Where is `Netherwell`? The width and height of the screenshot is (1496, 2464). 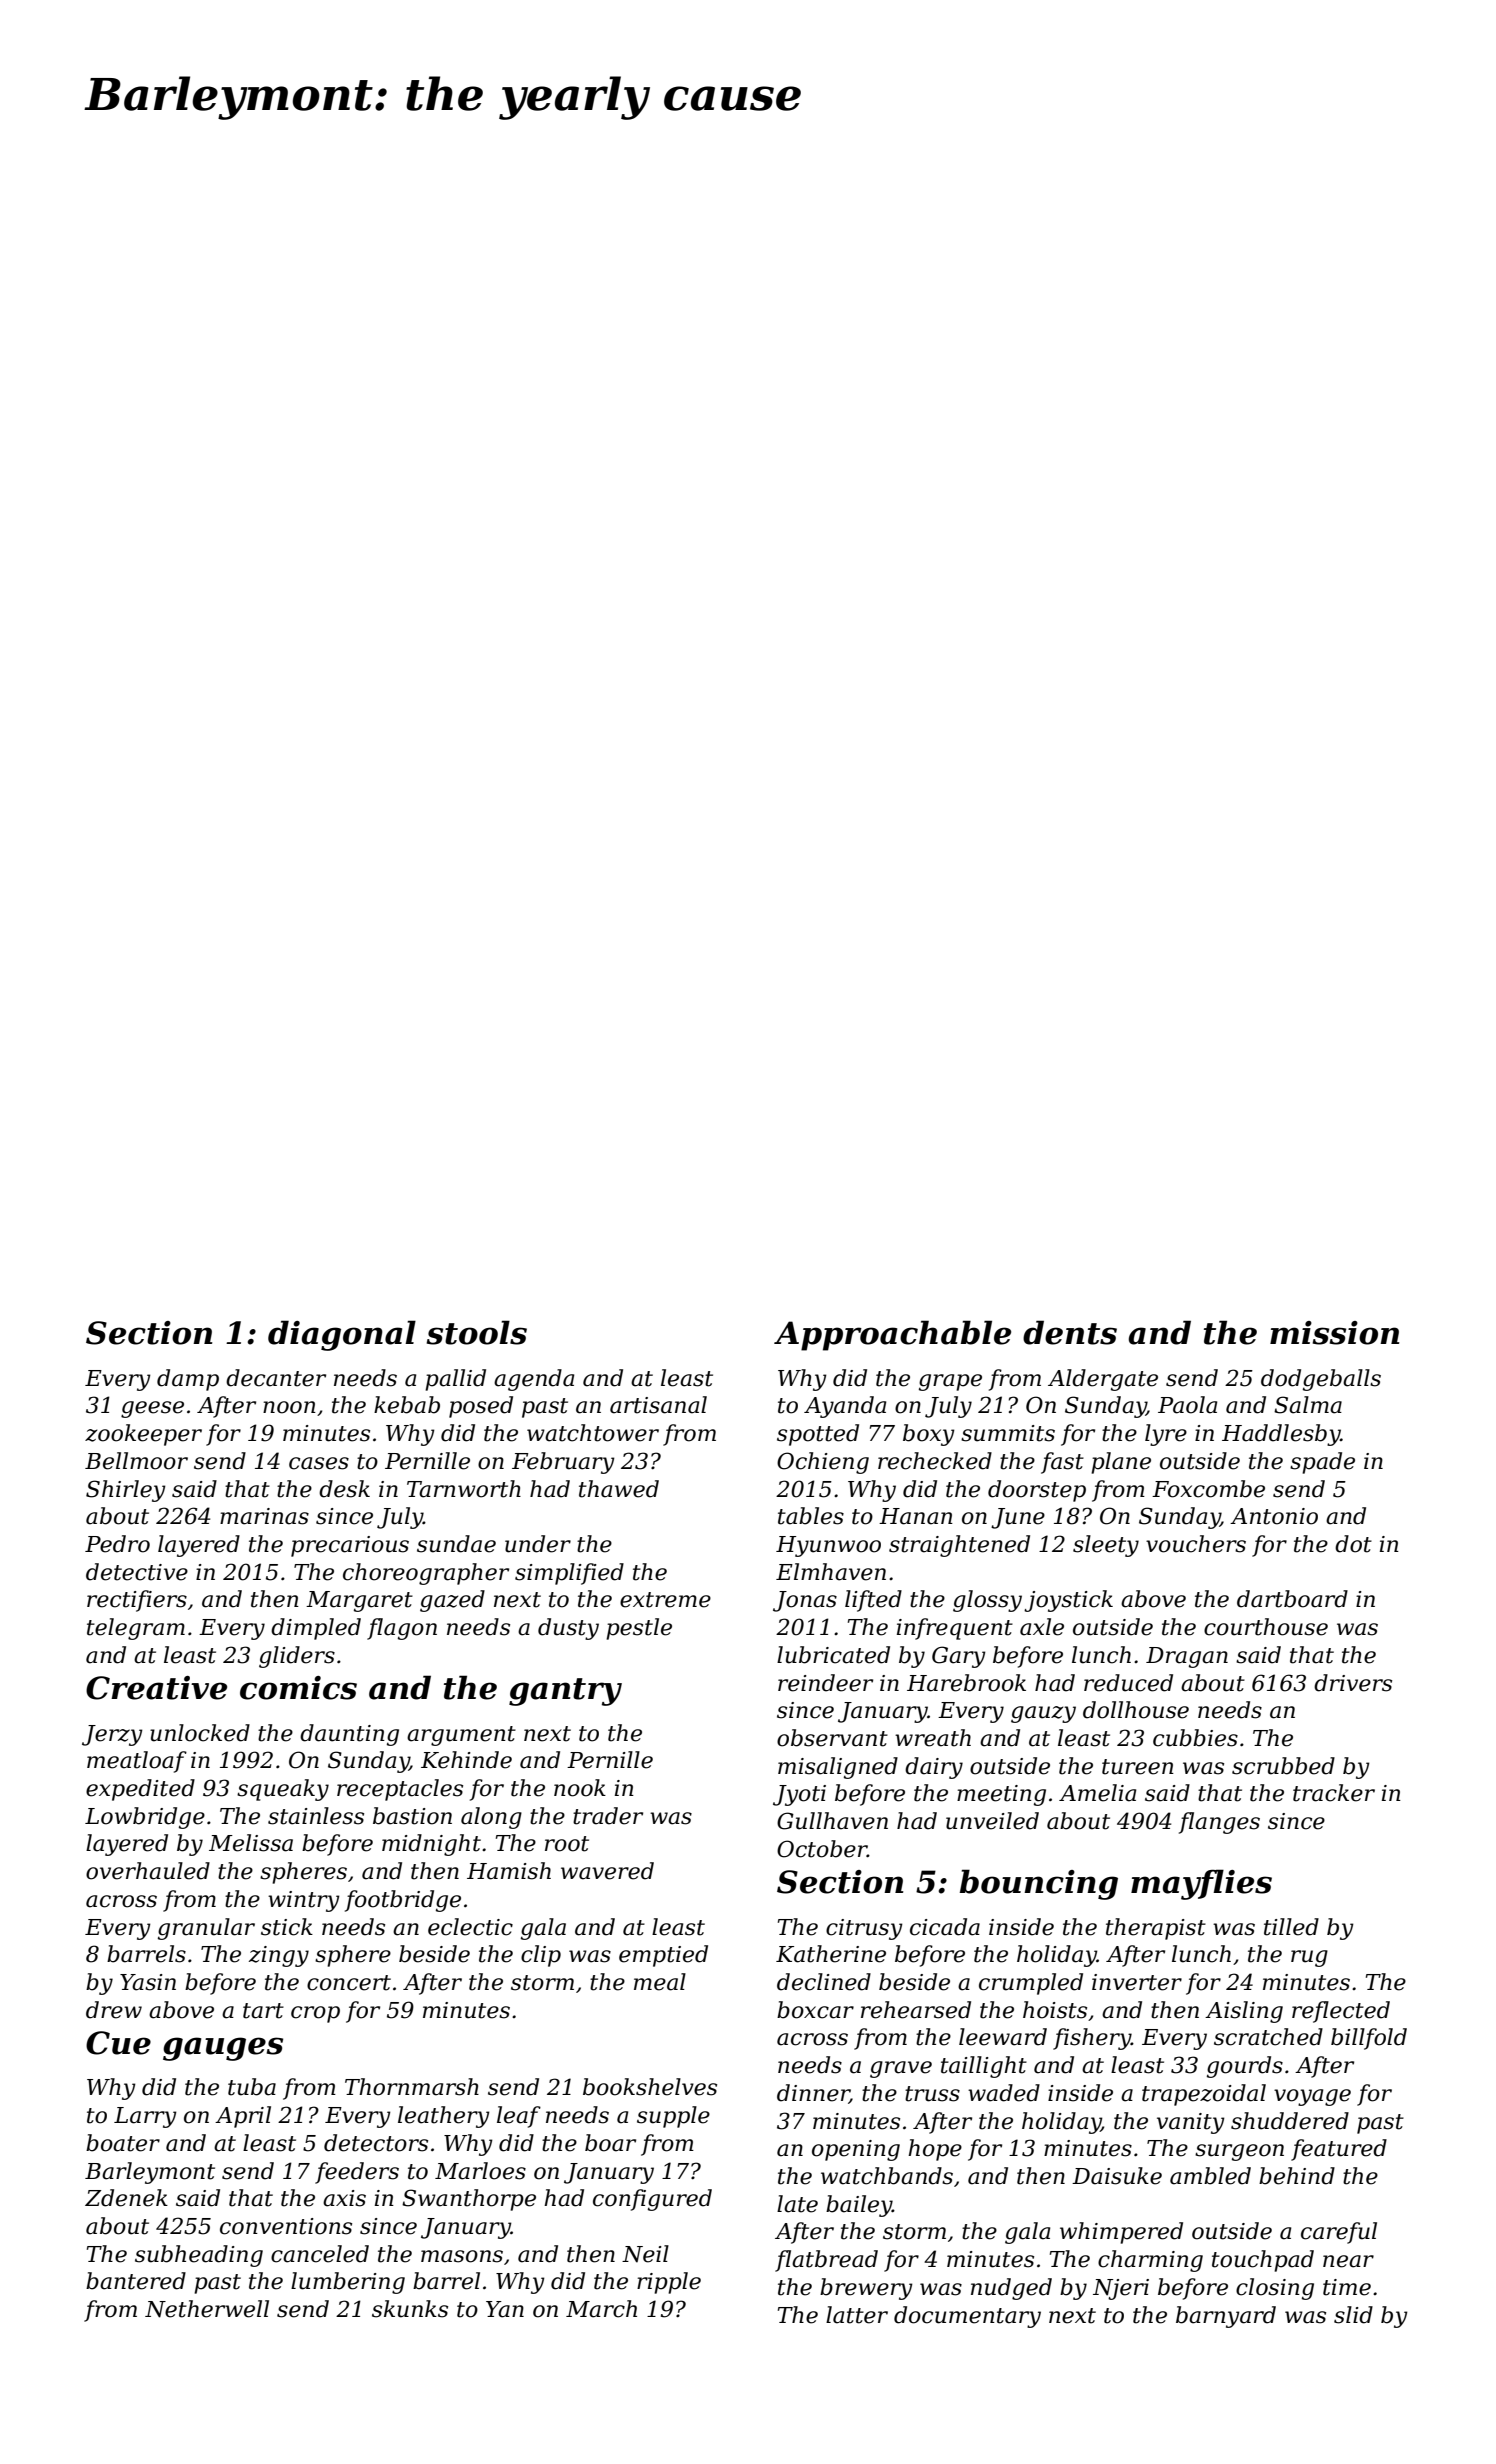
Netherwell is located at coordinates (207, 2309).
